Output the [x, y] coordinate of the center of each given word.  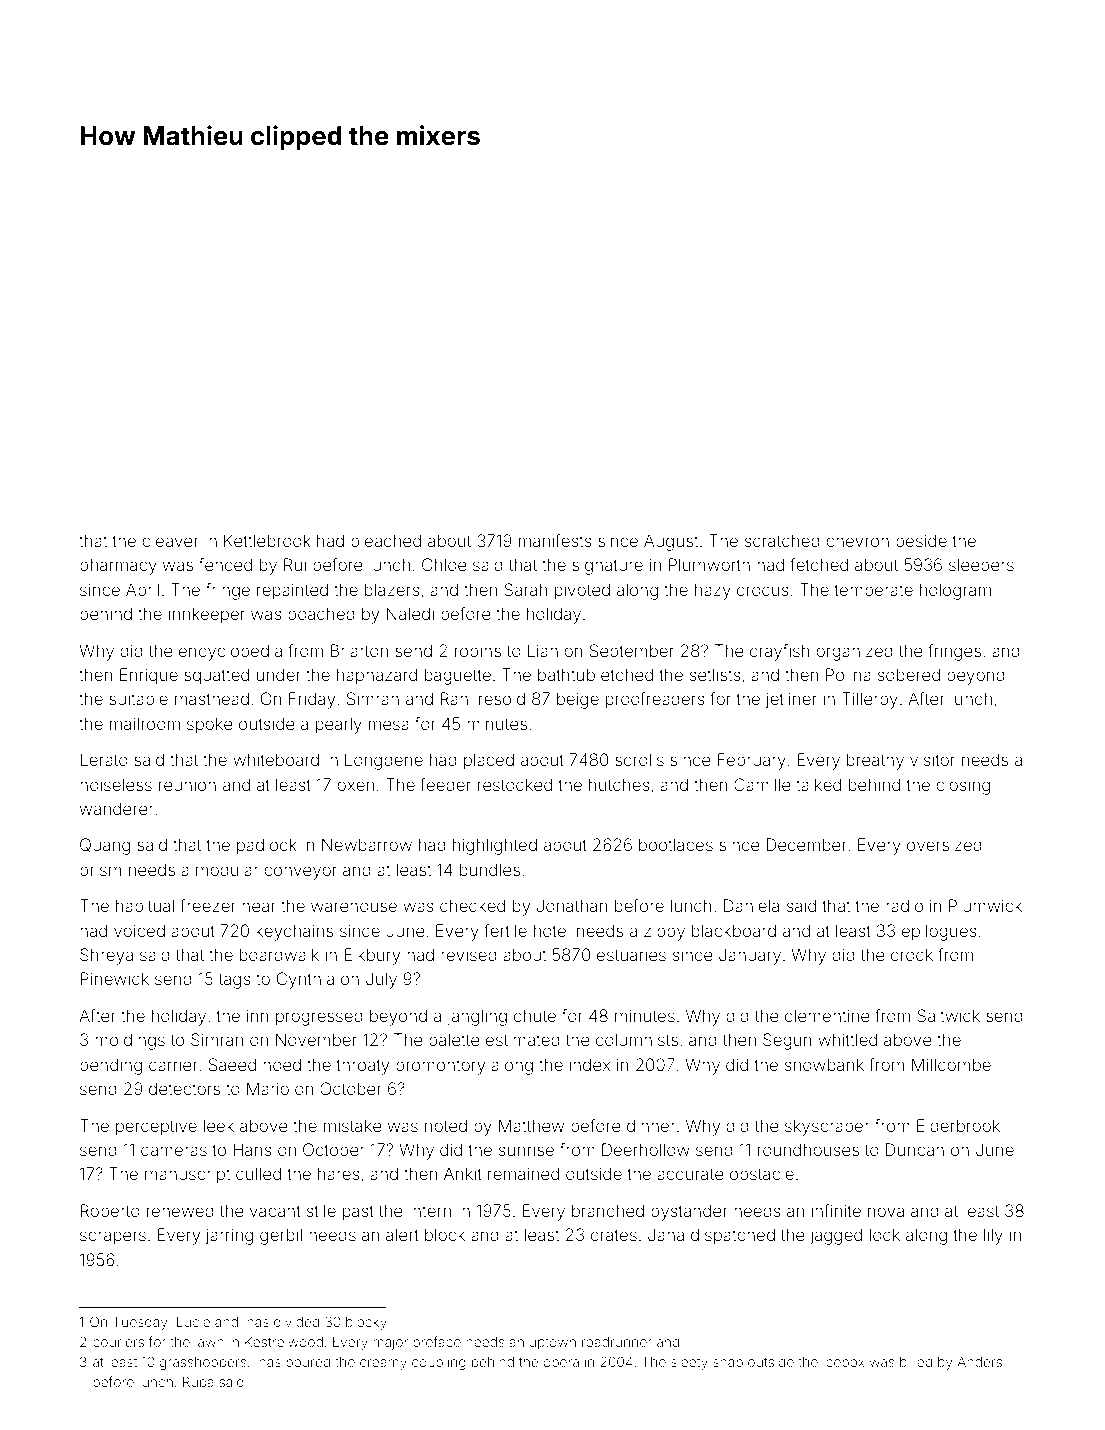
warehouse [354, 906]
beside [921, 540]
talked [818, 784]
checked [472, 905]
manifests [555, 540]
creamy [383, 1364]
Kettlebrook [267, 540]
